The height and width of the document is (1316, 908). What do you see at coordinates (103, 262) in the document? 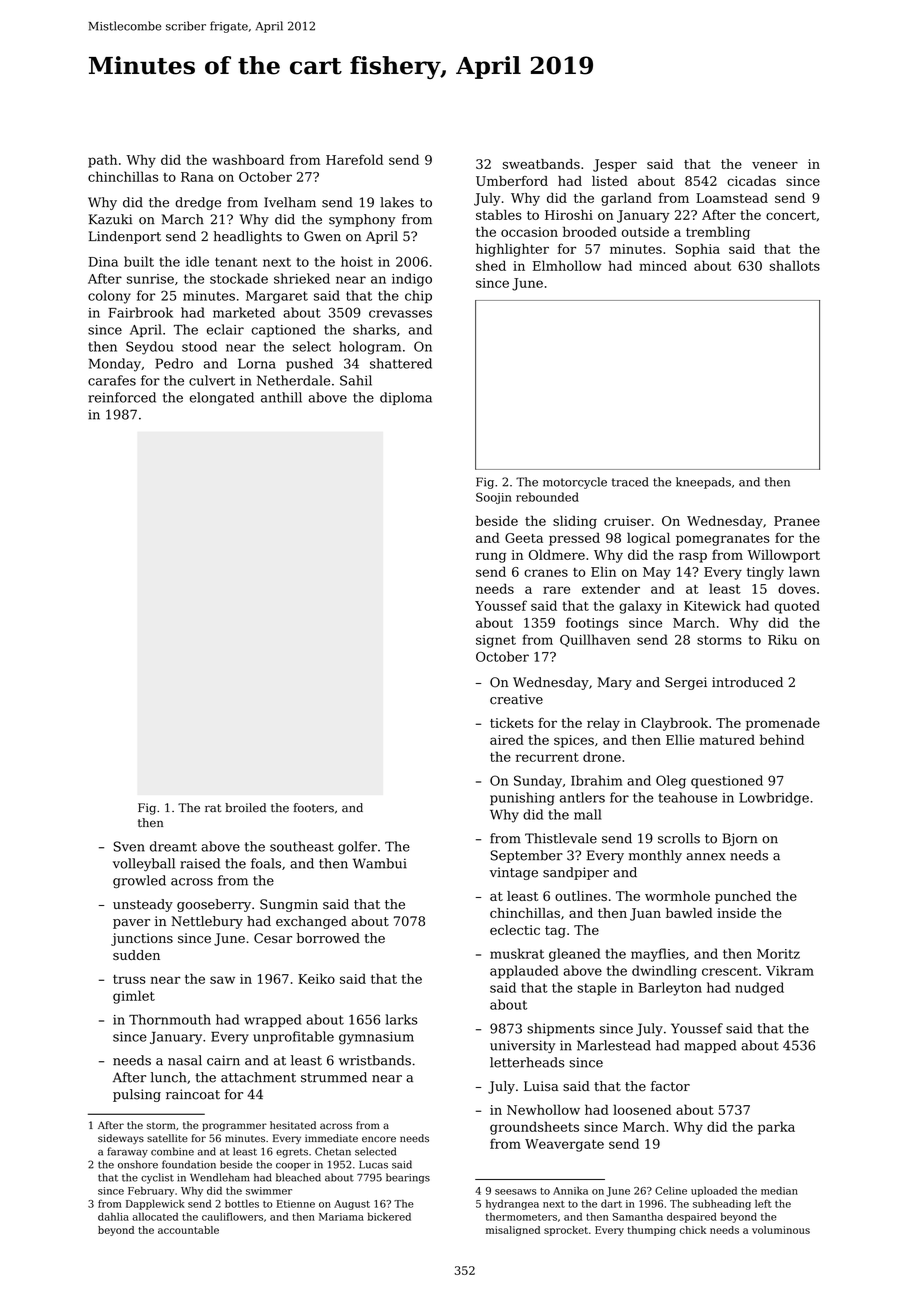
I see `Dina` at bounding box center [103, 262].
